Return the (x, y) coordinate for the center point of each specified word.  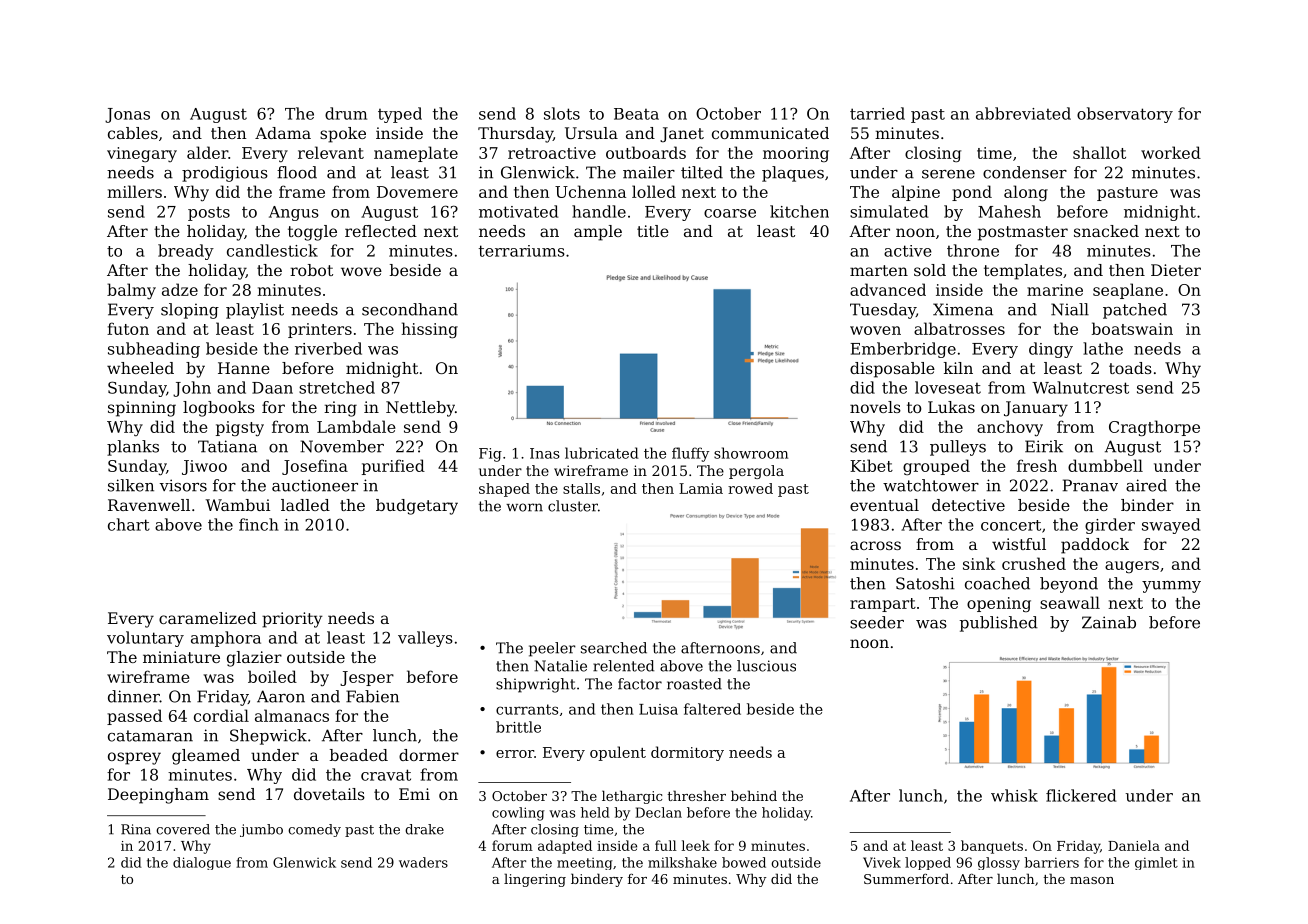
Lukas (951, 407)
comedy (314, 830)
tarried (877, 113)
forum (512, 845)
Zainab (1109, 622)
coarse (730, 213)
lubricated (602, 453)
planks (133, 448)
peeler (552, 649)
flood (297, 172)
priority (292, 620)
